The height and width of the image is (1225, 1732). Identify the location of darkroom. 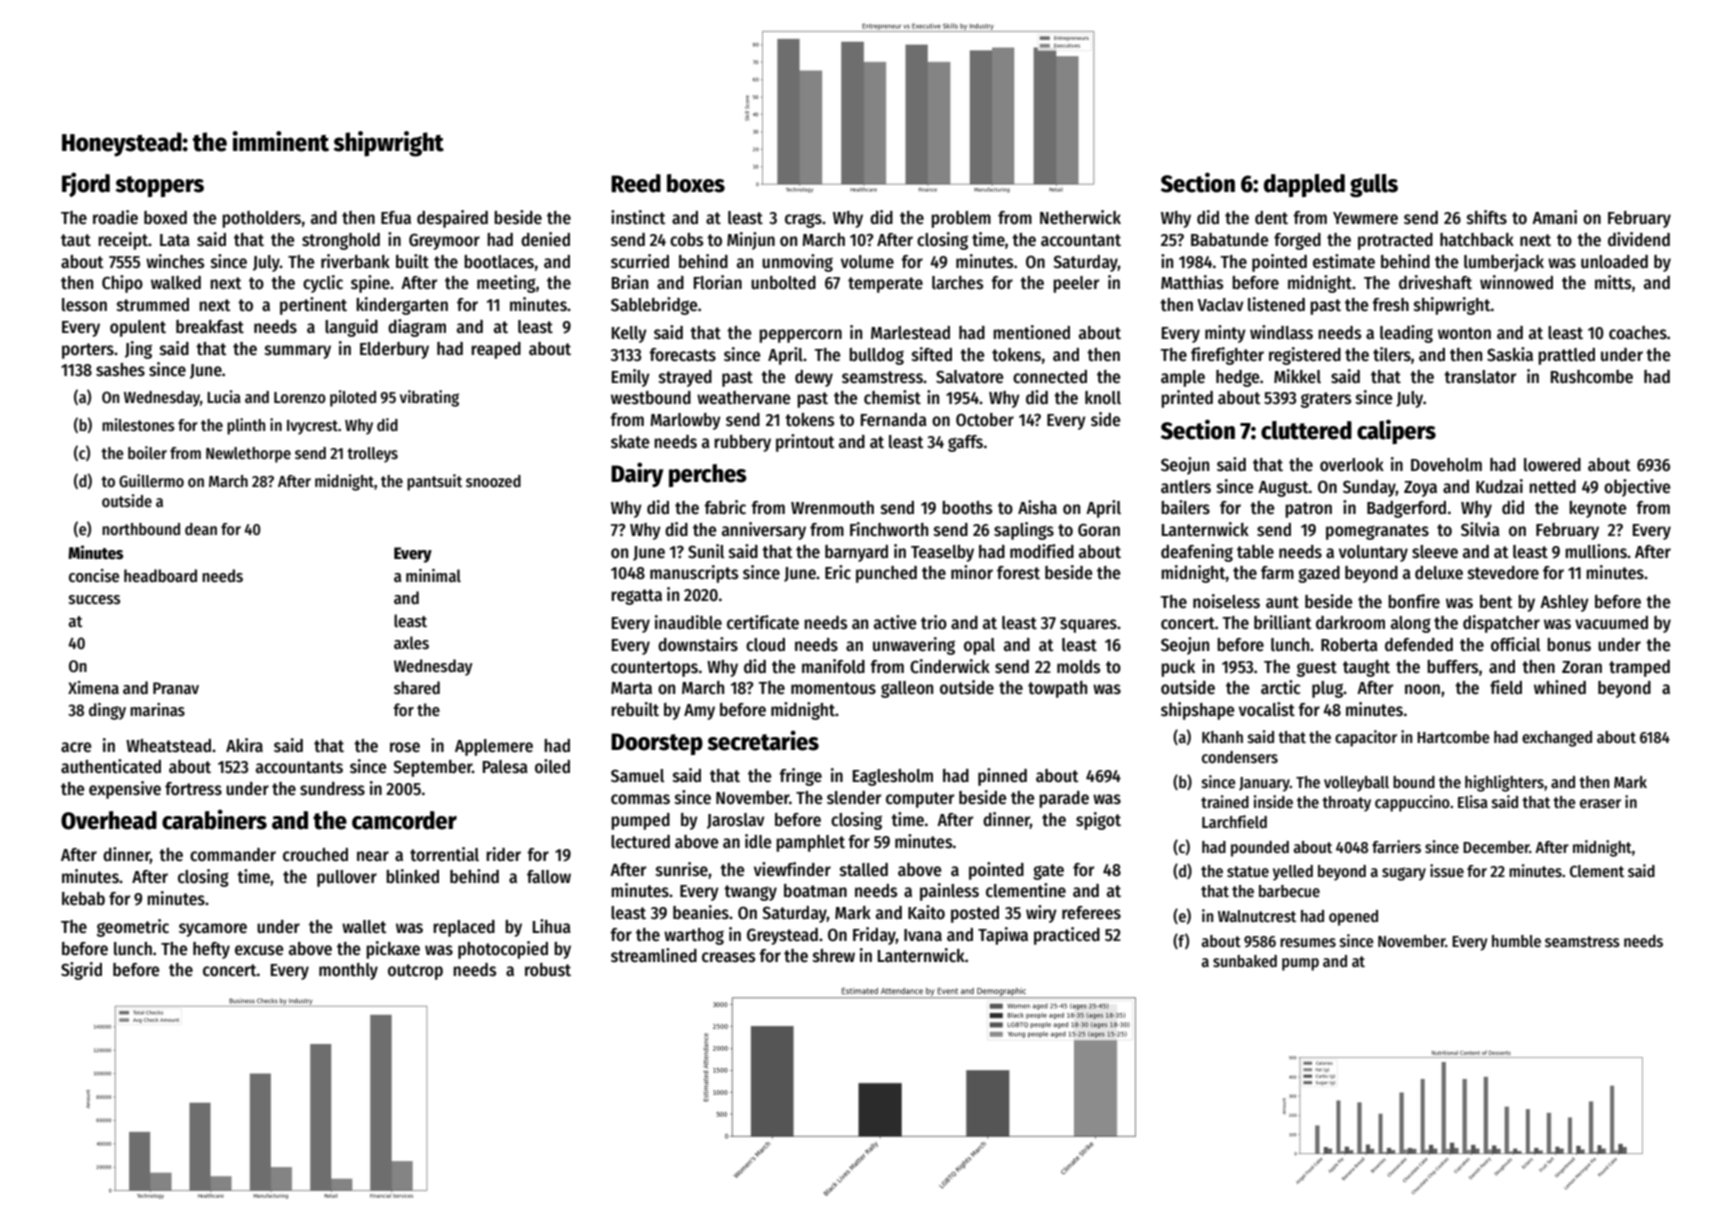
(1350, 623).
